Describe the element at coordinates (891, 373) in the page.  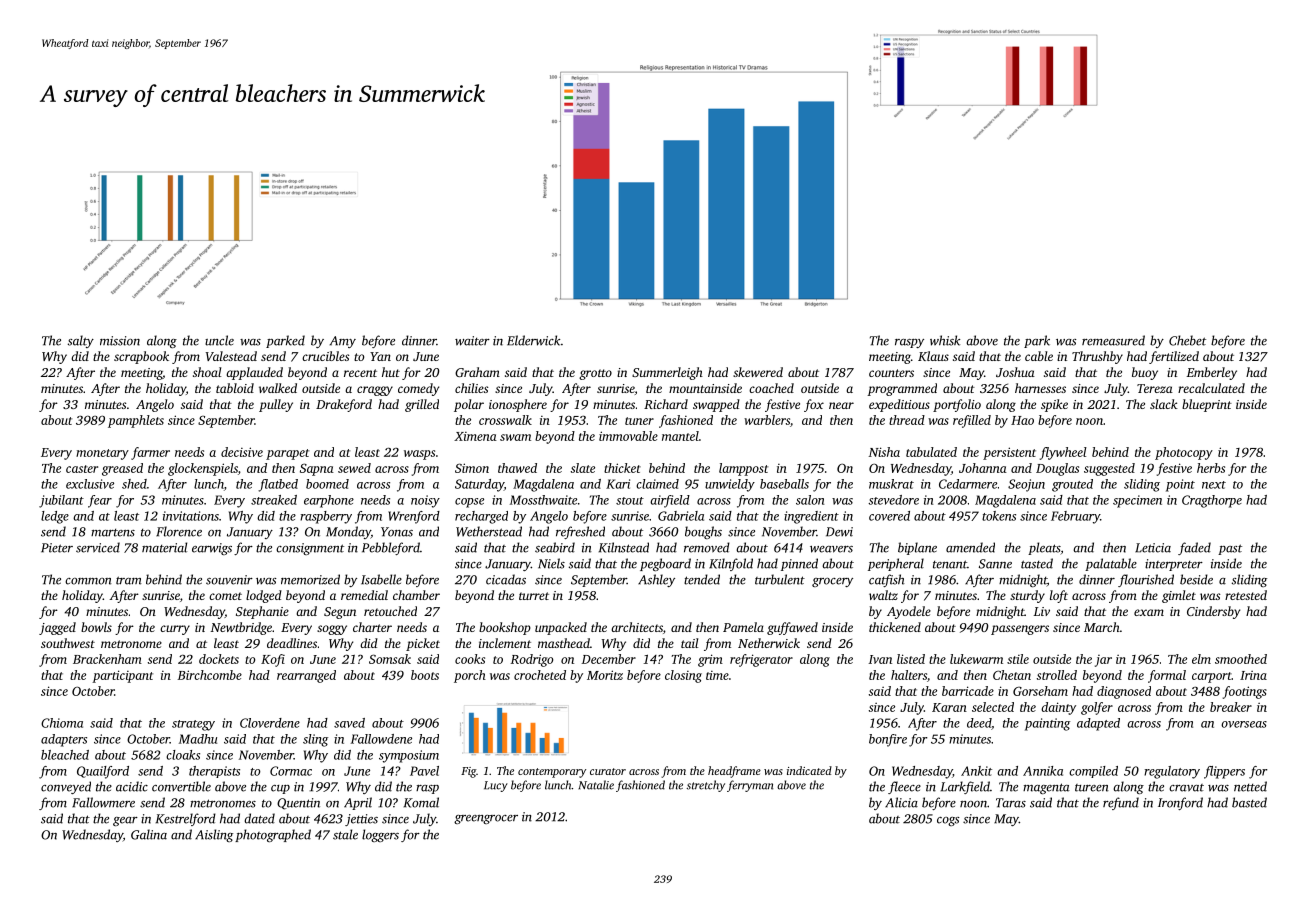
I see `counters` at that location.
